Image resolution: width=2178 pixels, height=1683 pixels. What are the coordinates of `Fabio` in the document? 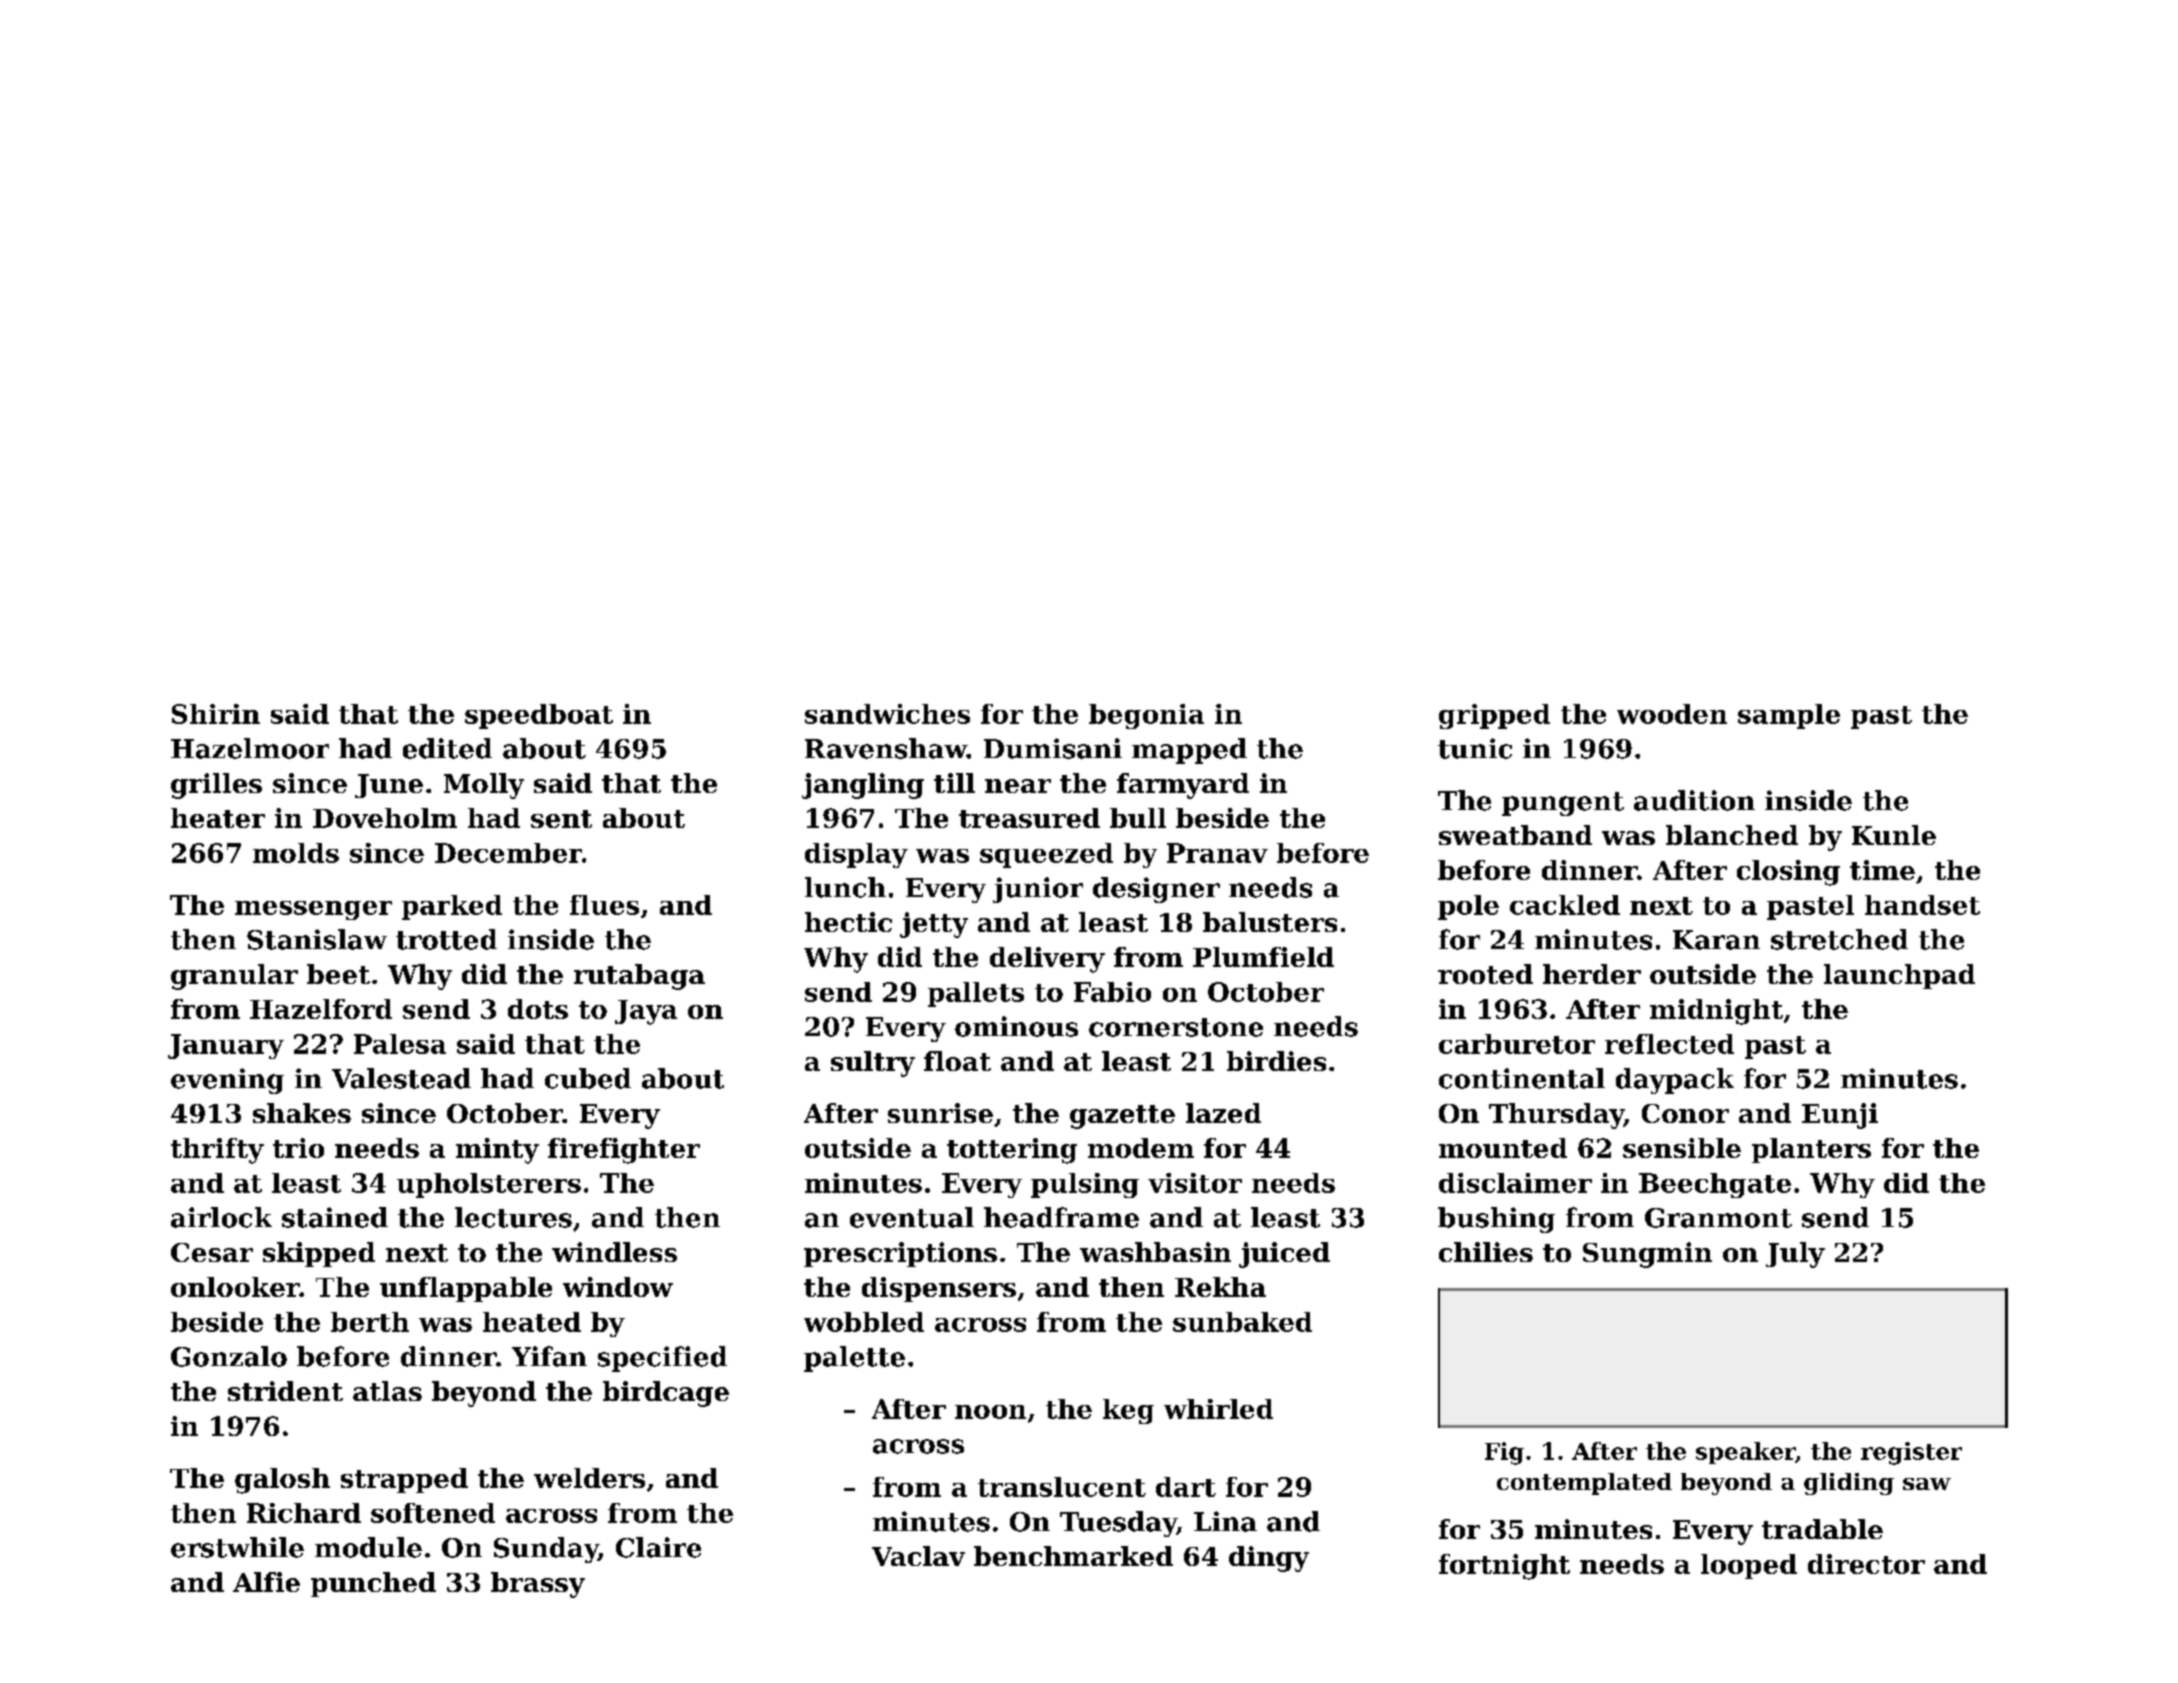 It's located at (1112, 992).
